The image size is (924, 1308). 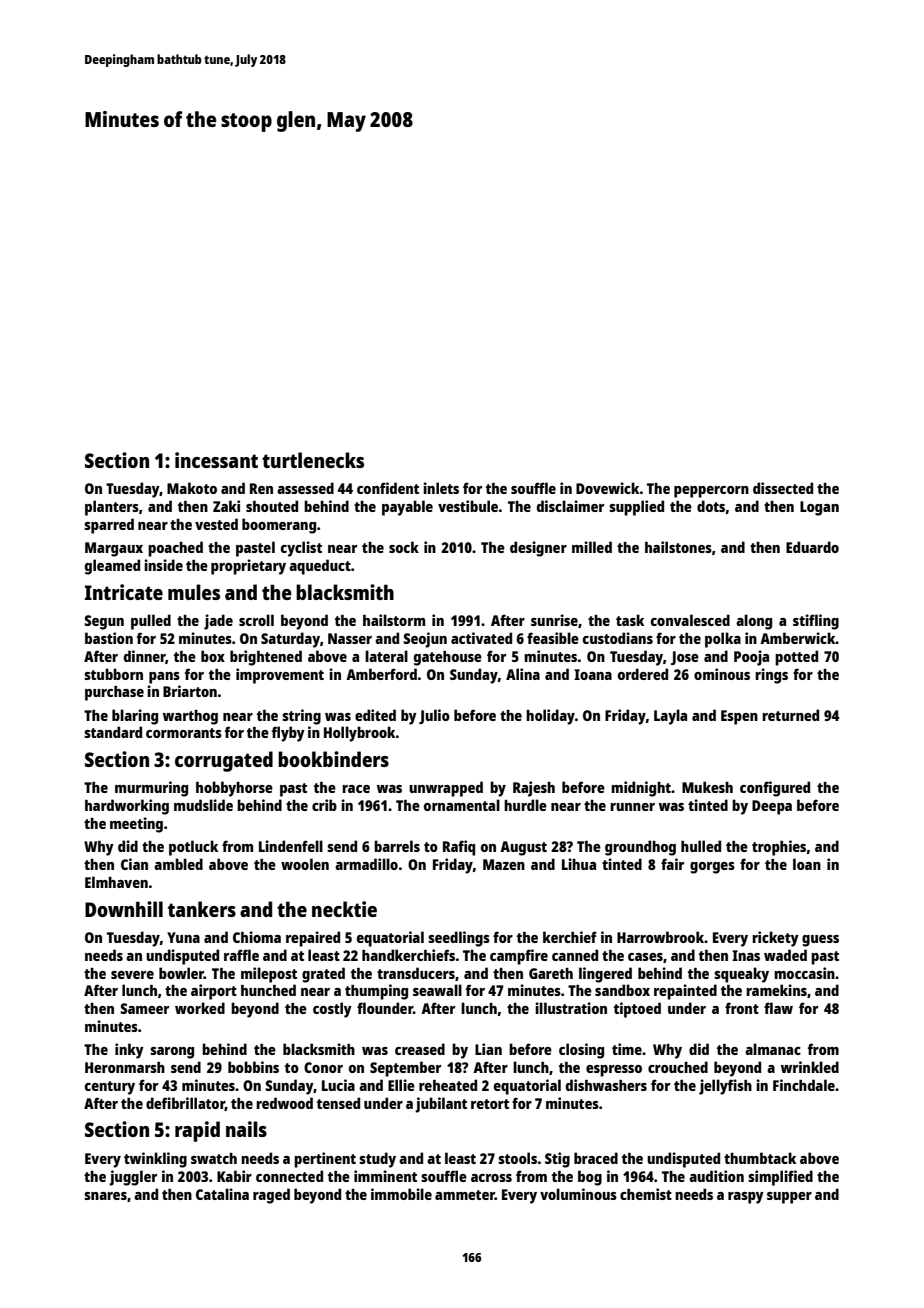 I want to click on Stig, so click(x=557, y=1160).
